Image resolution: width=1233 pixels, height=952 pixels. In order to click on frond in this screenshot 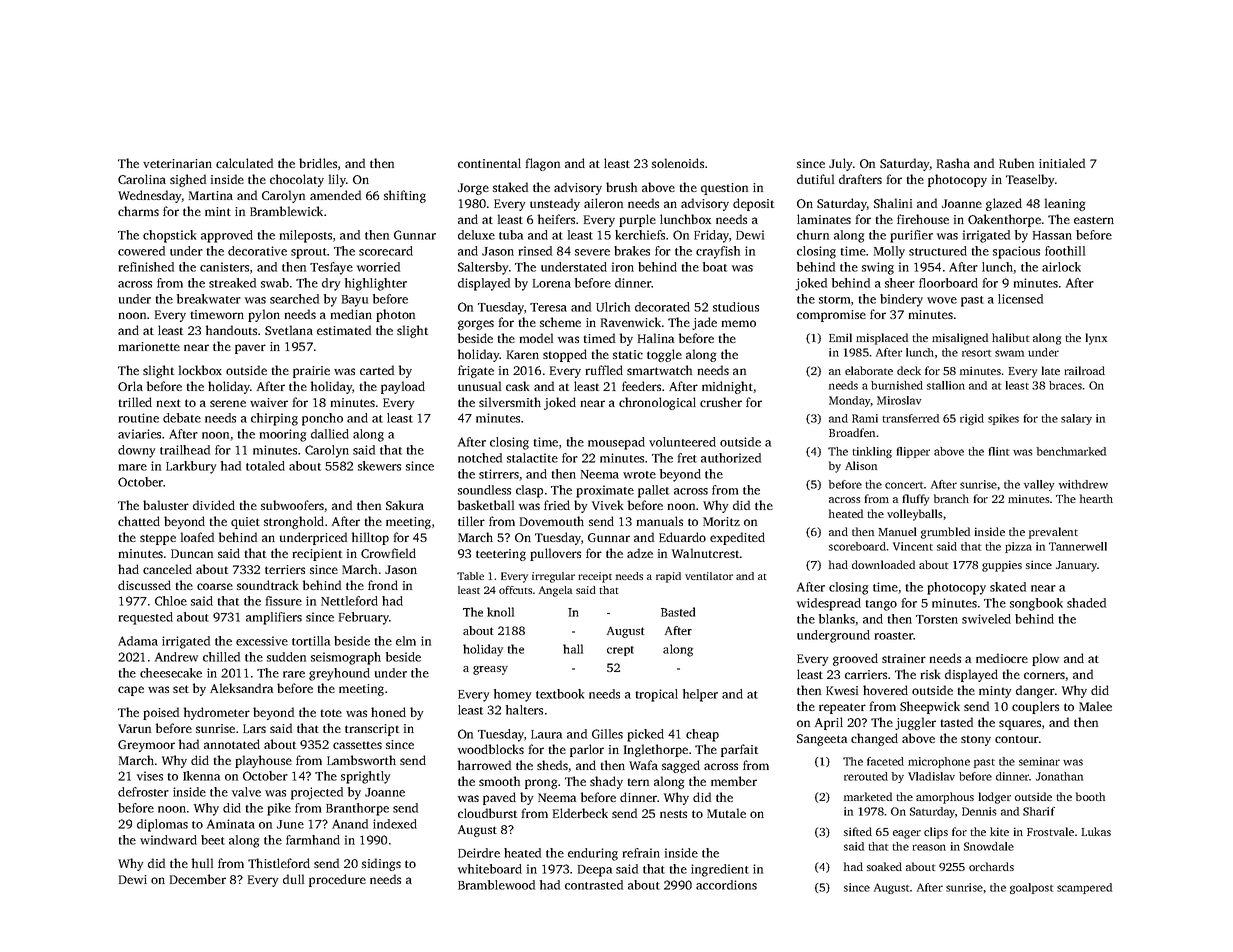, I will do `click(383, 585)`.
